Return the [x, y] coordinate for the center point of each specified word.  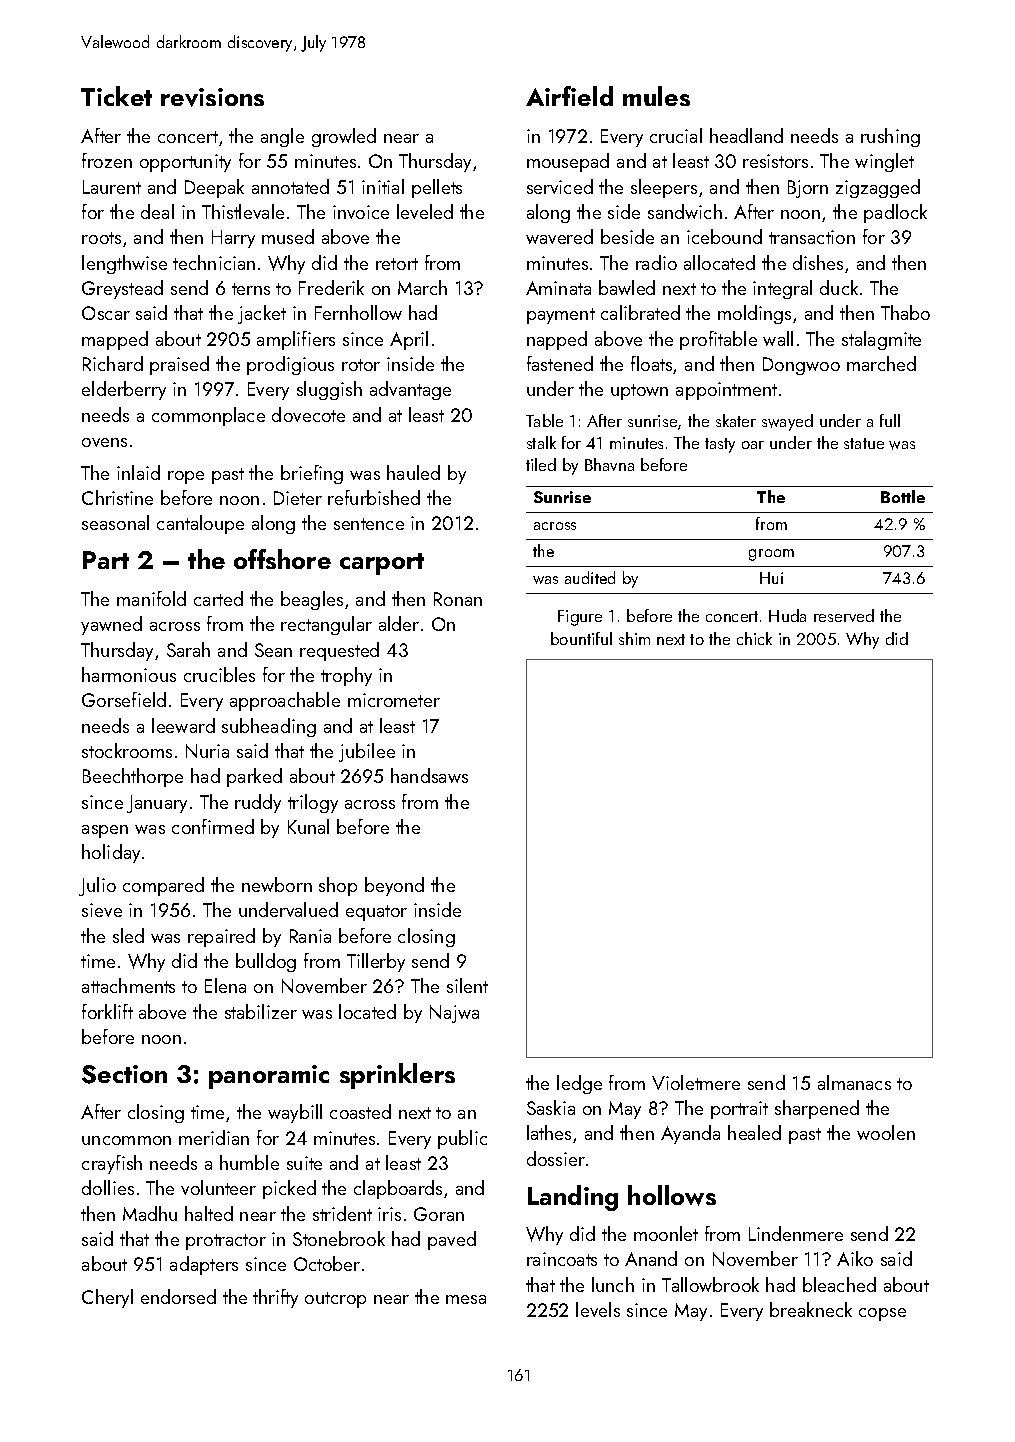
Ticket [116, 96]
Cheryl [107, 1298]
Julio [97, 886]
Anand [651, 1258]
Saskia [551, 1107]
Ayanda [690, 1134]
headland [746, 135]
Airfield [569, 96]
